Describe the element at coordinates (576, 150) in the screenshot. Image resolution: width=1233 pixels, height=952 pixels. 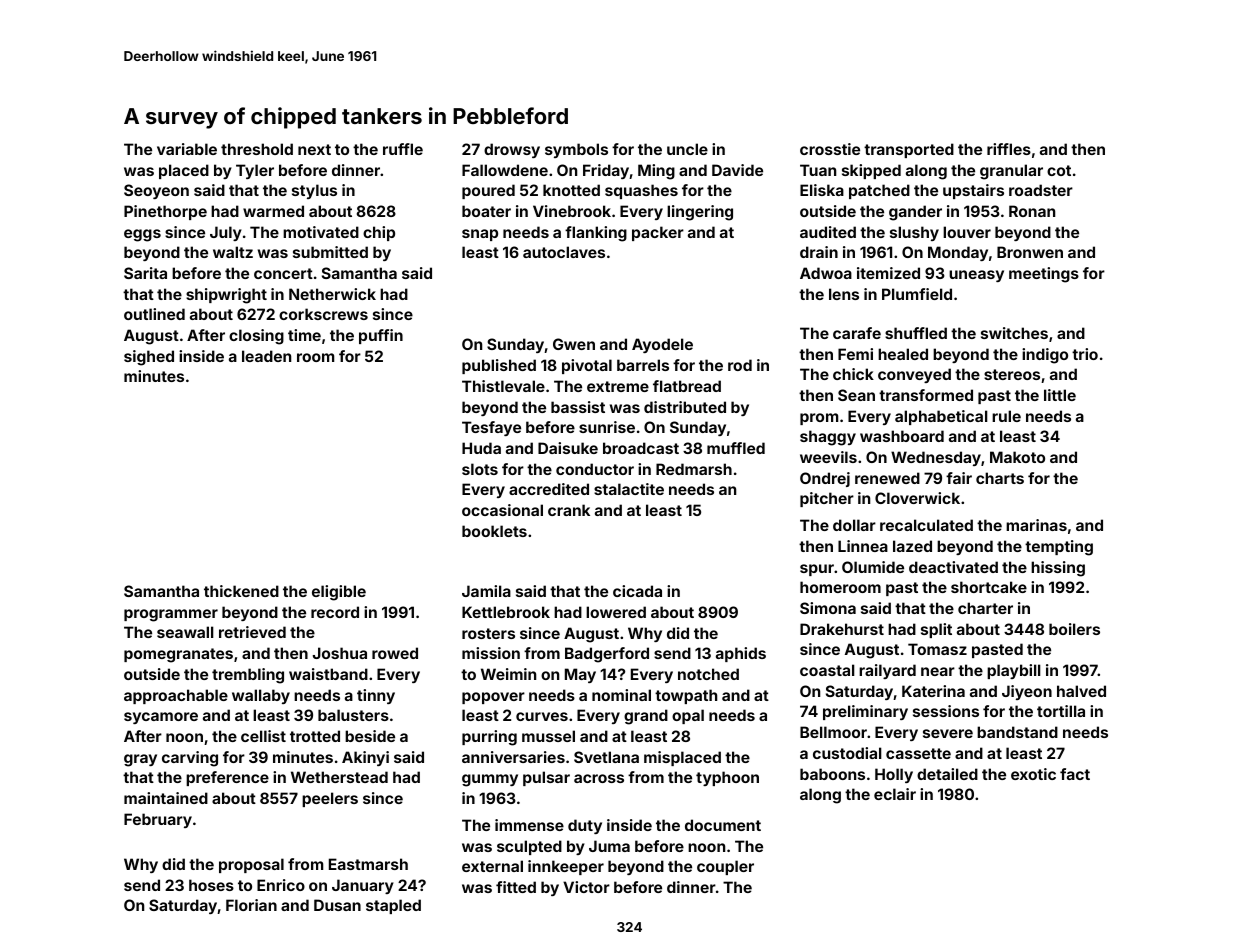
I see `symbols` at that location.
